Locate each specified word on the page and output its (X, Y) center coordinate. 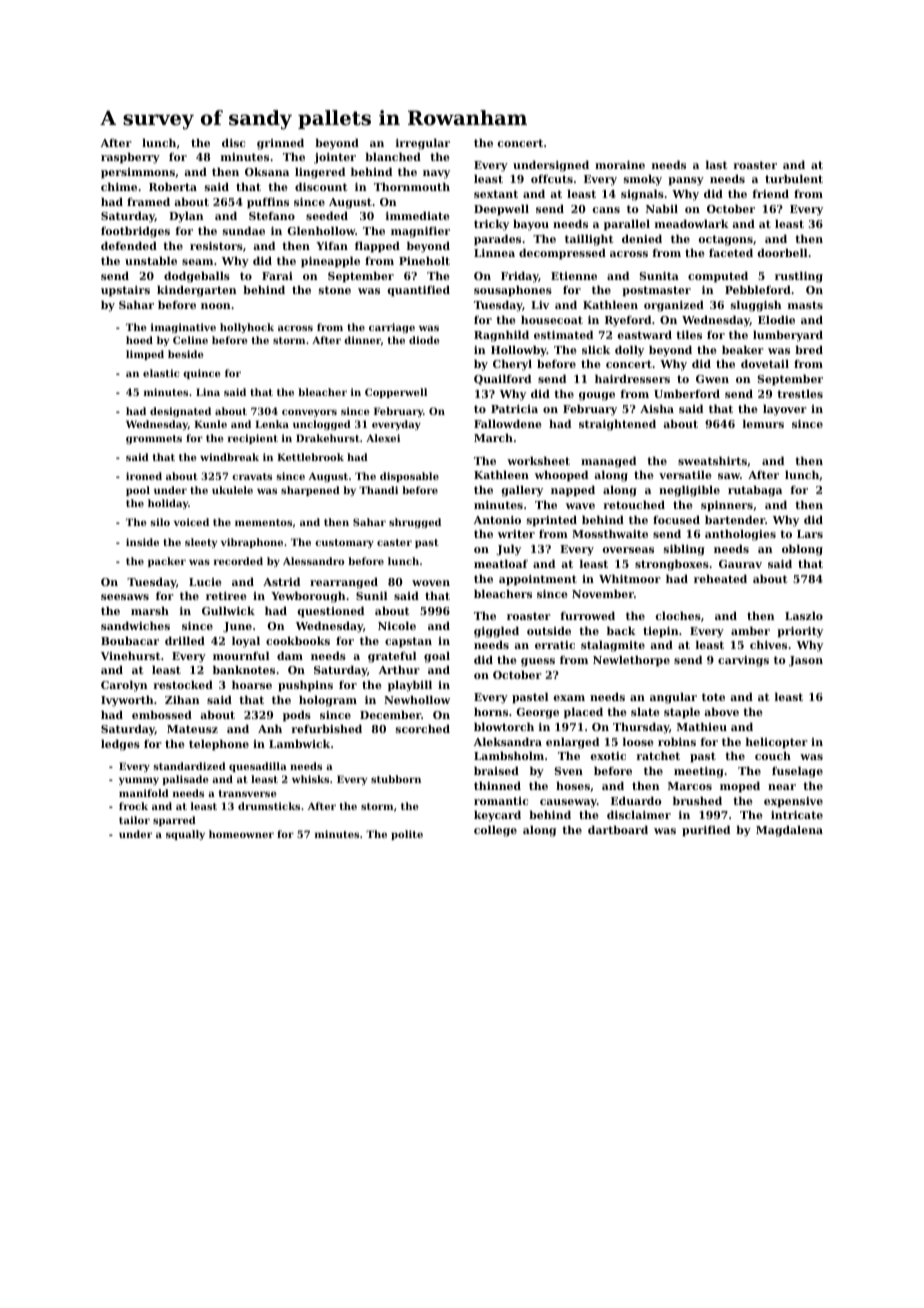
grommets (154, 439)
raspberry (130, 158)
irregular (423, 144)
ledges (120, 745)
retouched (634, 504)
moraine (620, 165)
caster (394, 542)
